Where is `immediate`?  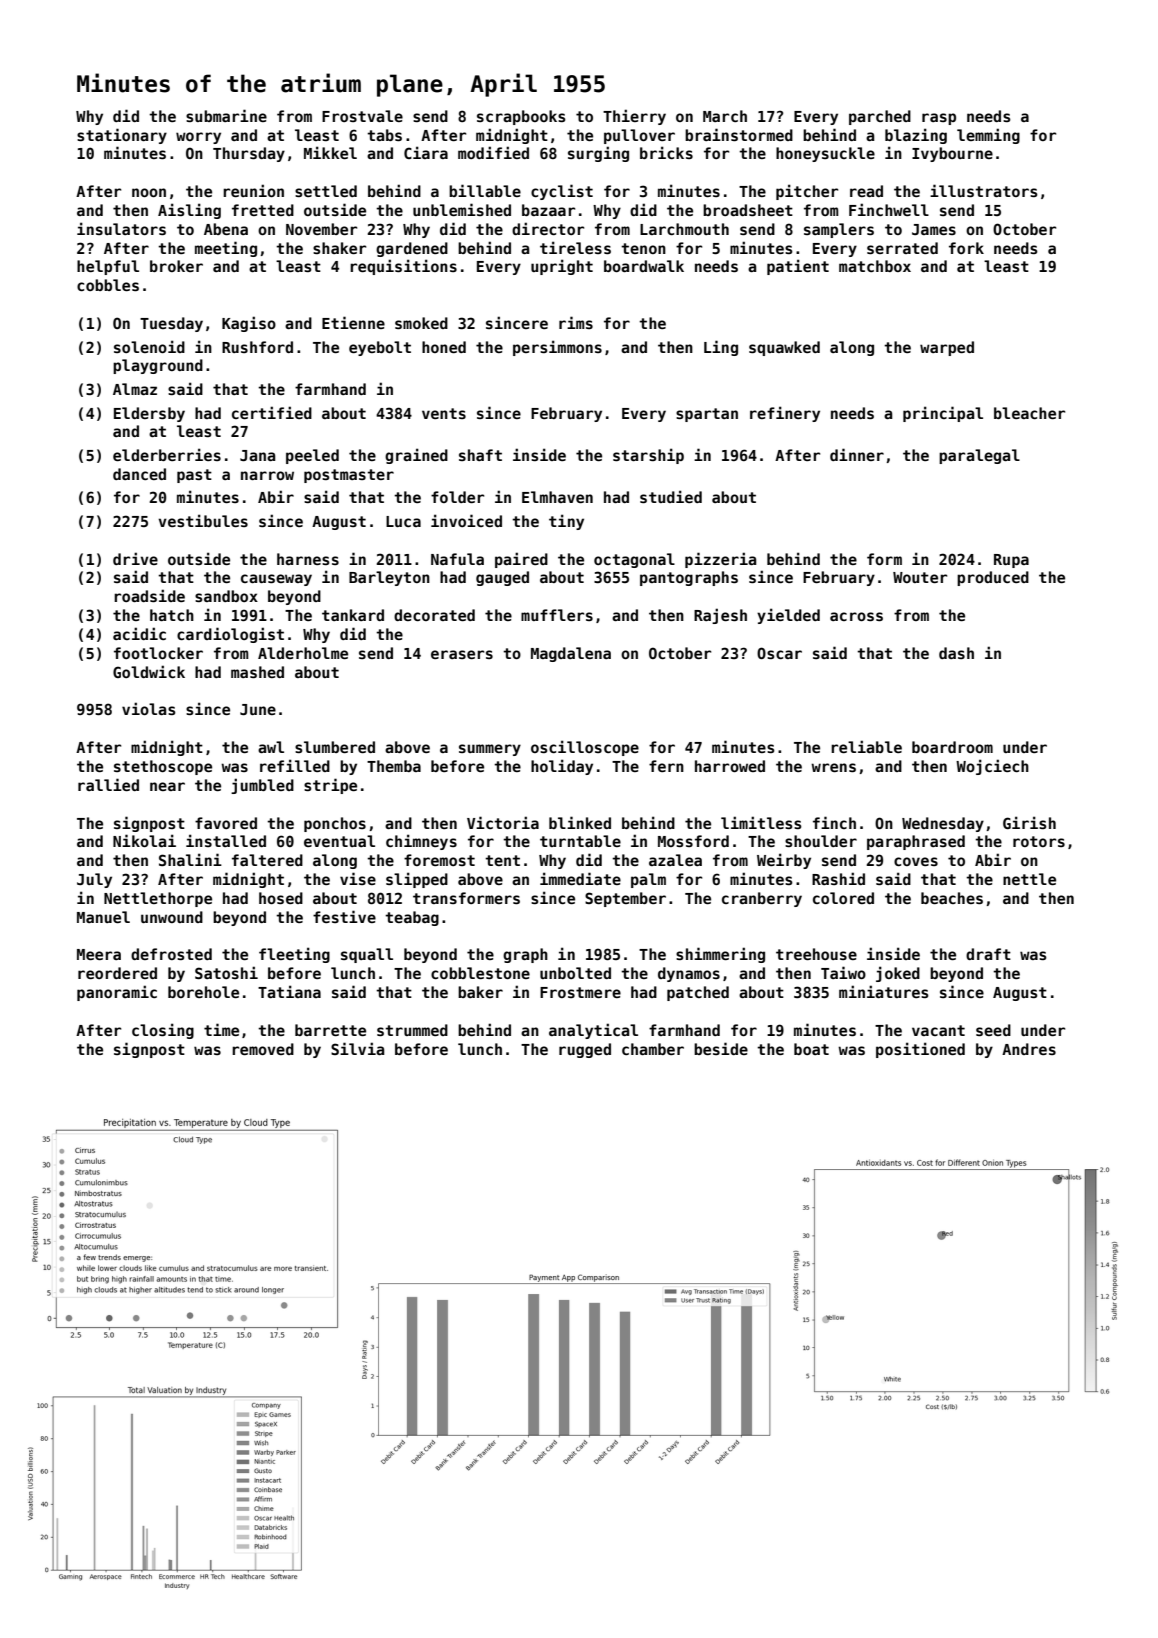 immediate is located at coordinates (580, 878).
